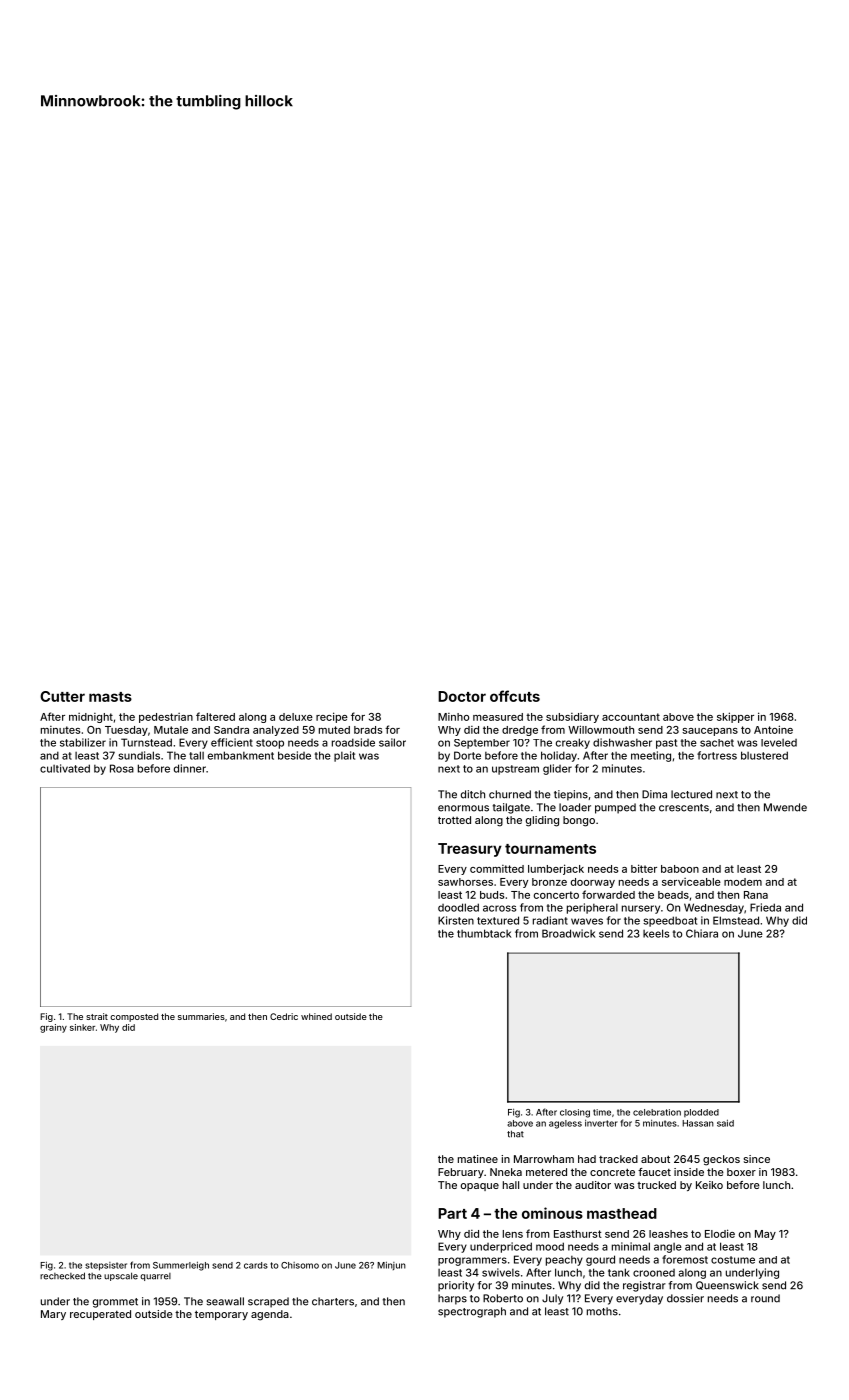 The image size is (849, 1400). Describe the element at coordinates (53, 1315) in the screenshot. I see `Mary` at that location.
